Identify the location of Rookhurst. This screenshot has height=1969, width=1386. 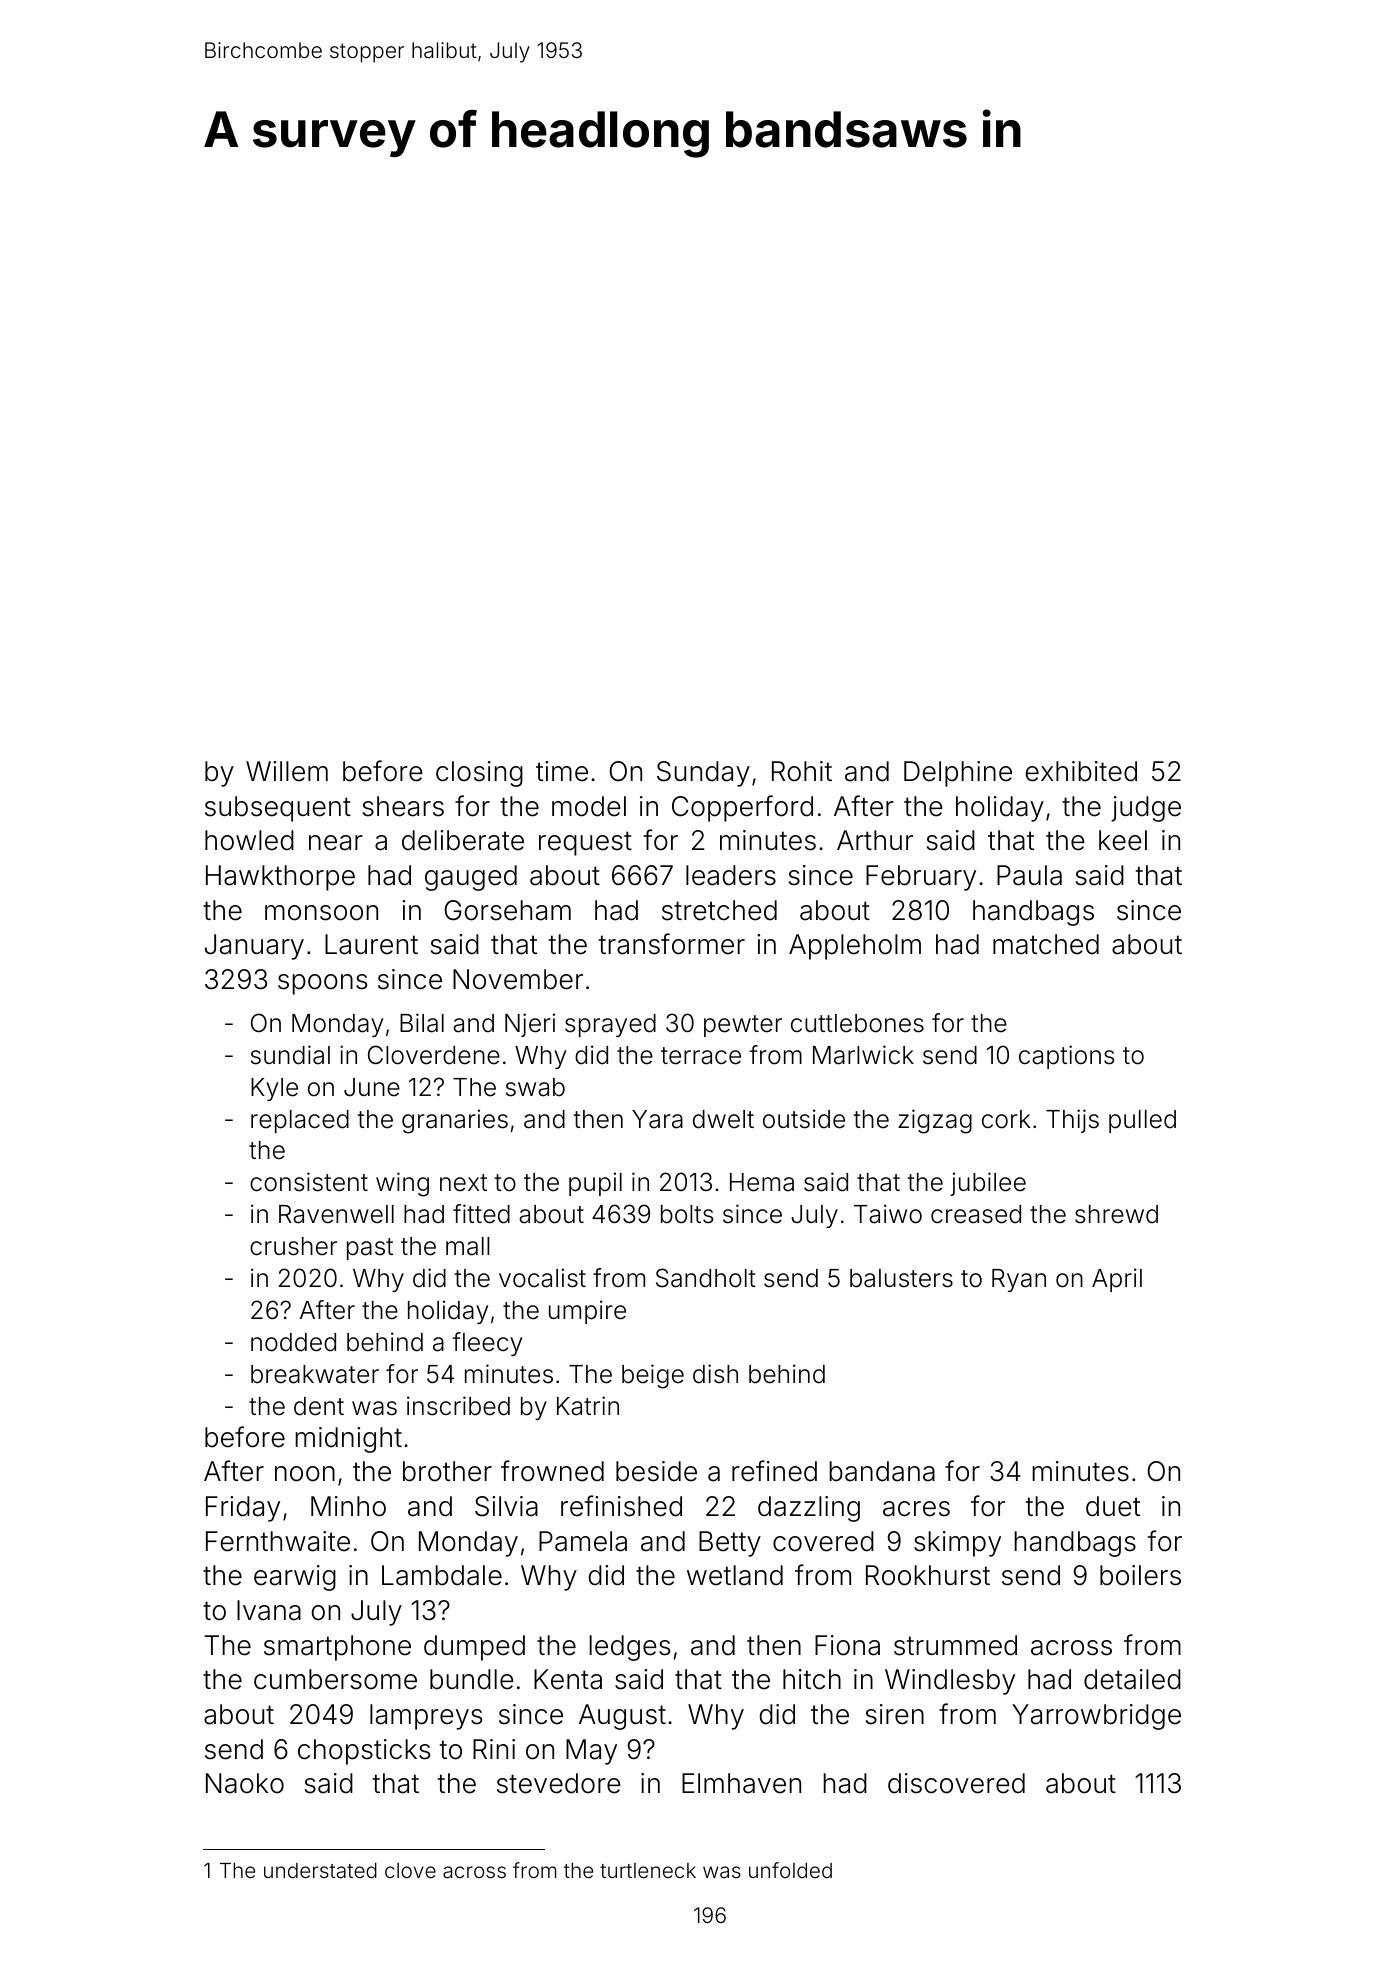
(928, 1575).
